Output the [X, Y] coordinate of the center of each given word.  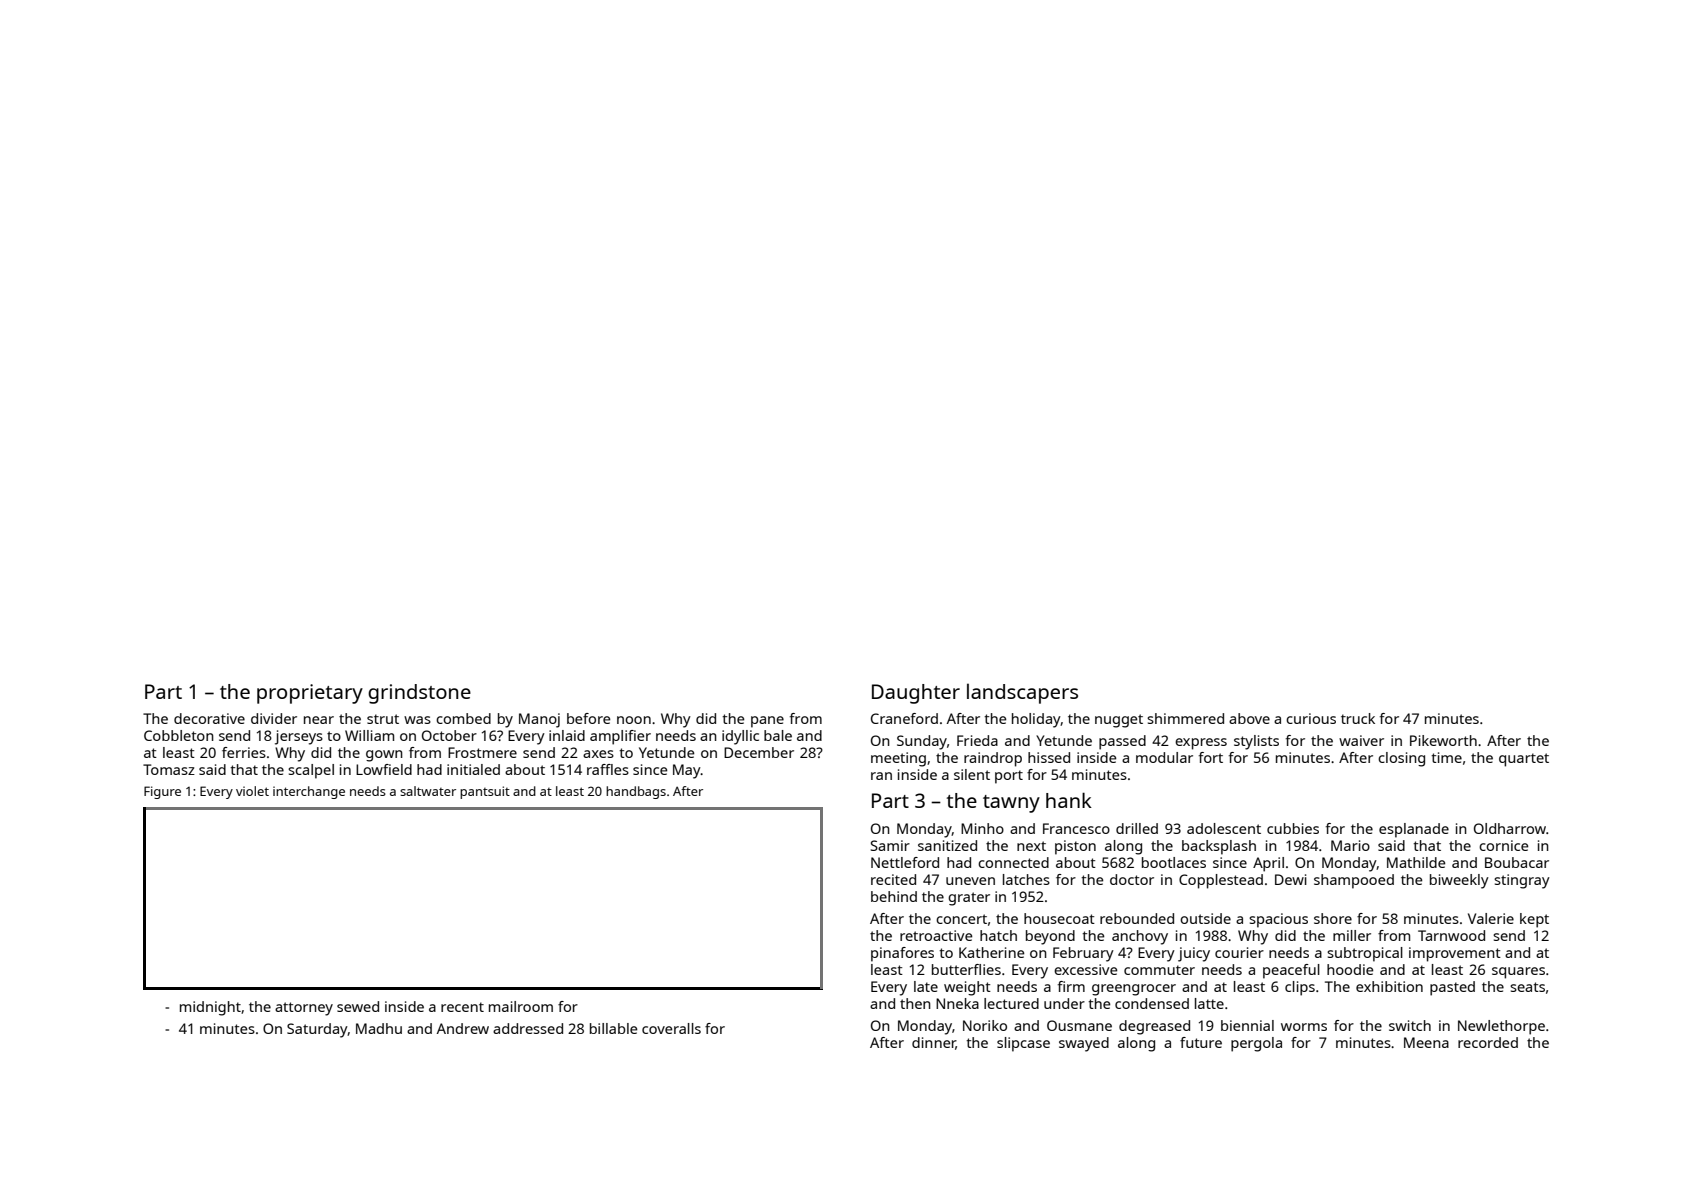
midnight [210, 1008]
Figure [162, 792]
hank [1069, 800]
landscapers [1022, 693]
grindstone [419, 694]
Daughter [916, 694]
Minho [982, 828]
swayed [1084, 1044]
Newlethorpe [1501, 1027]
